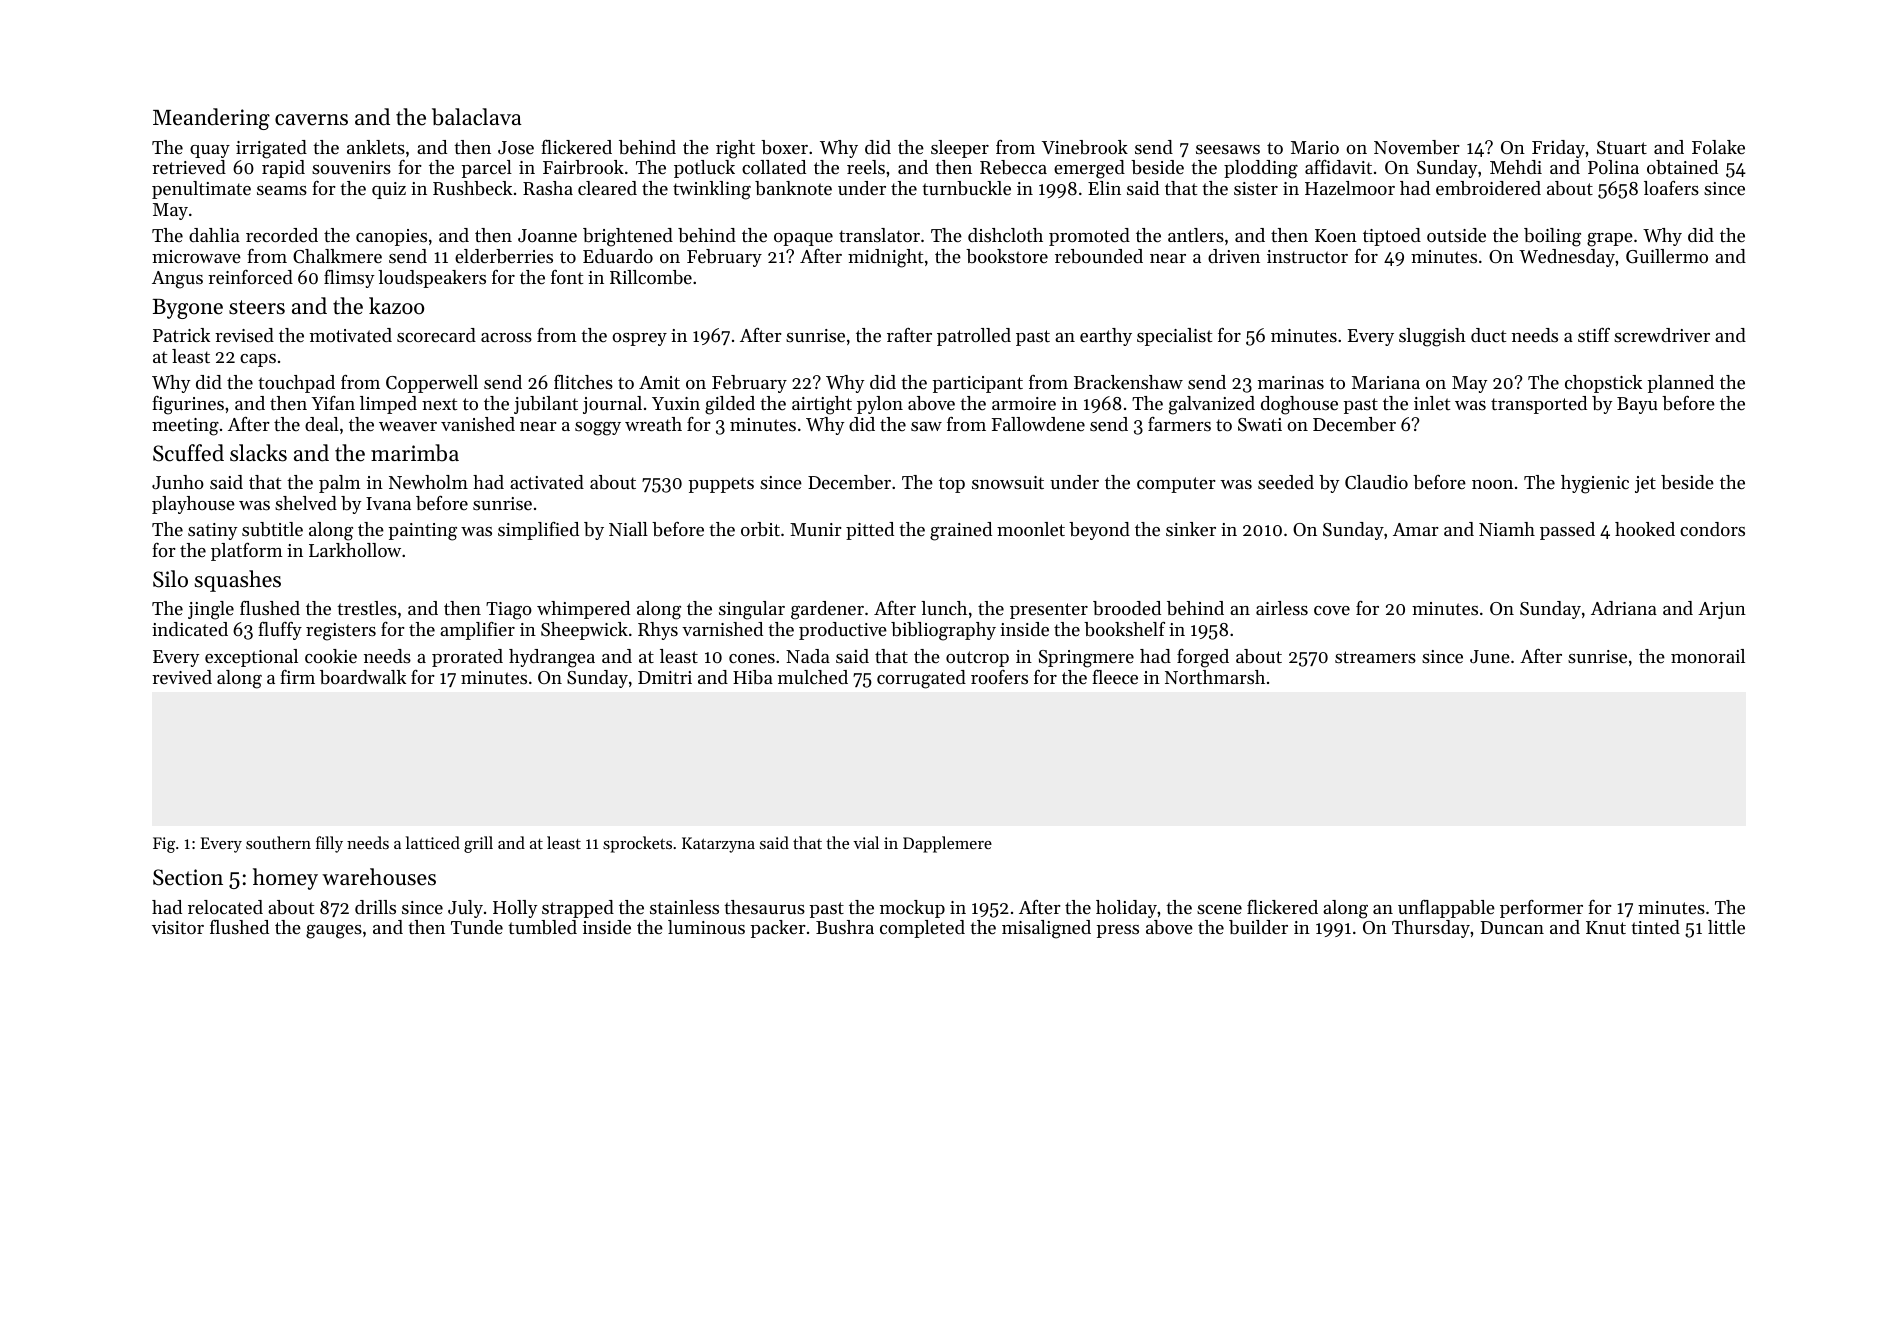 This image has height=1342, width=1898. Describe the element at coordinates (827, 610) in the image. I see `gardener` at that location.
